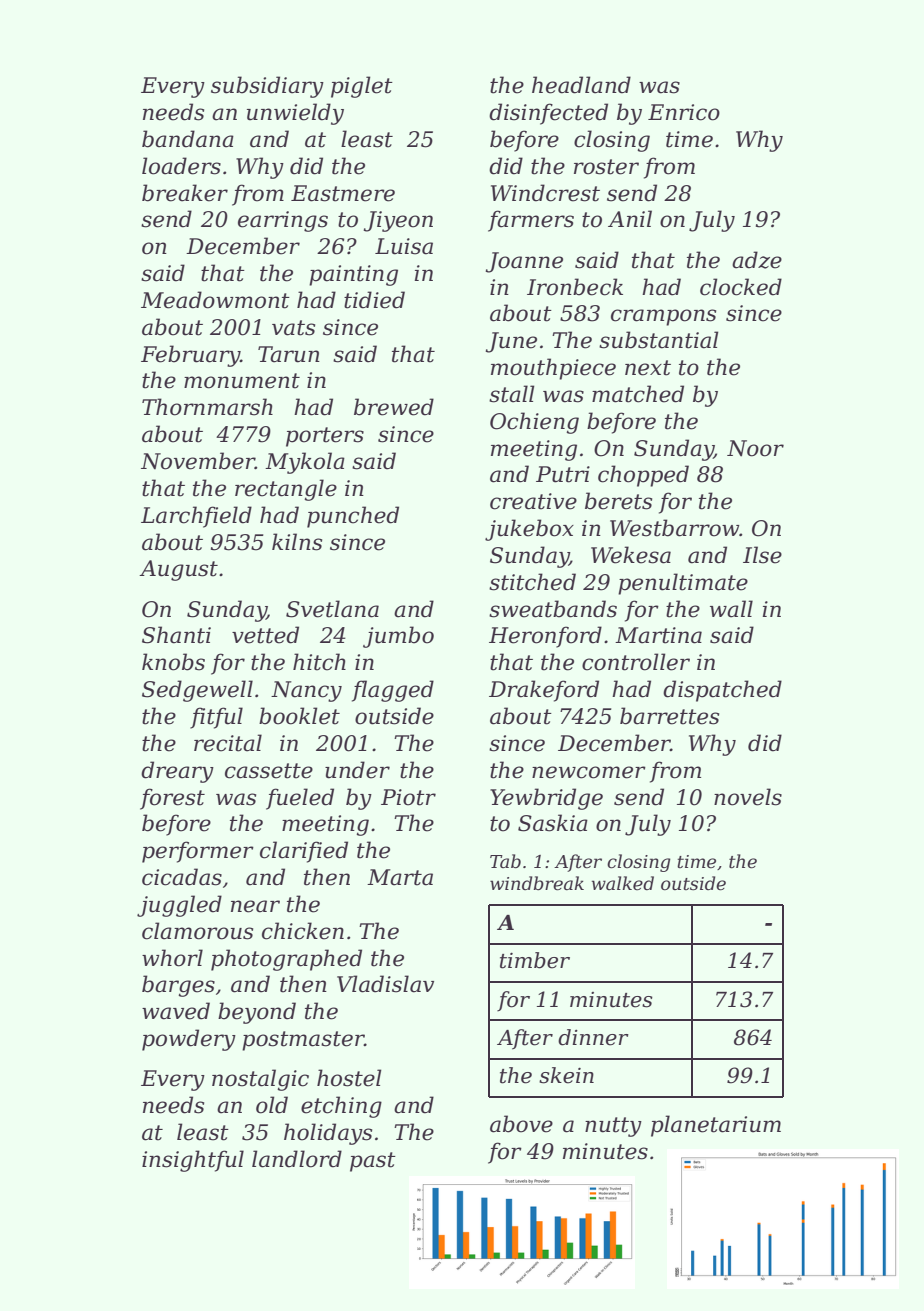 The height and width of the screenshot is (1311, 924). I want to click on jukebox, so click(529, 530).
